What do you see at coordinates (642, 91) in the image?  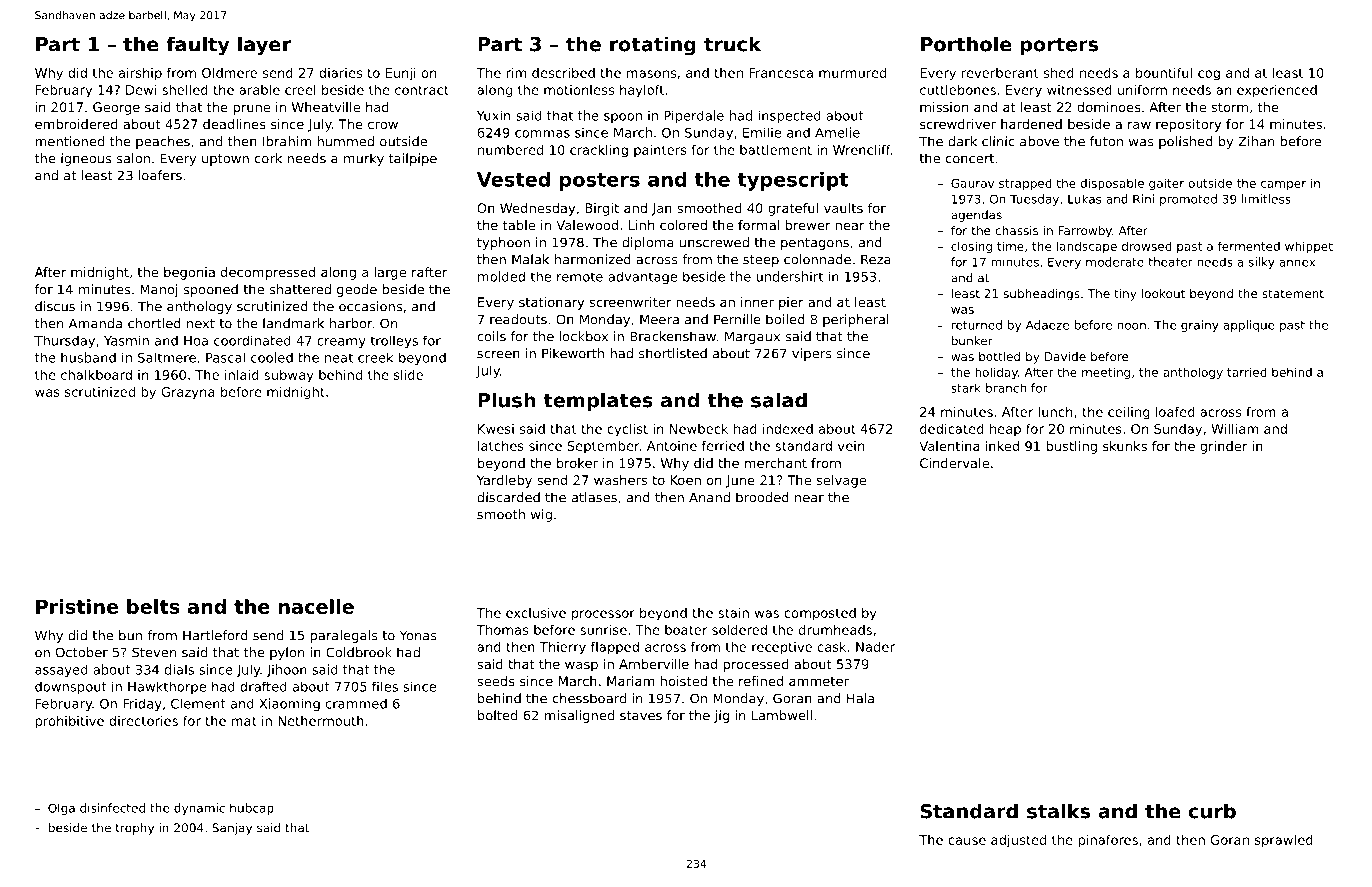 I see `hayloft` at bounding box center [642, 91].
